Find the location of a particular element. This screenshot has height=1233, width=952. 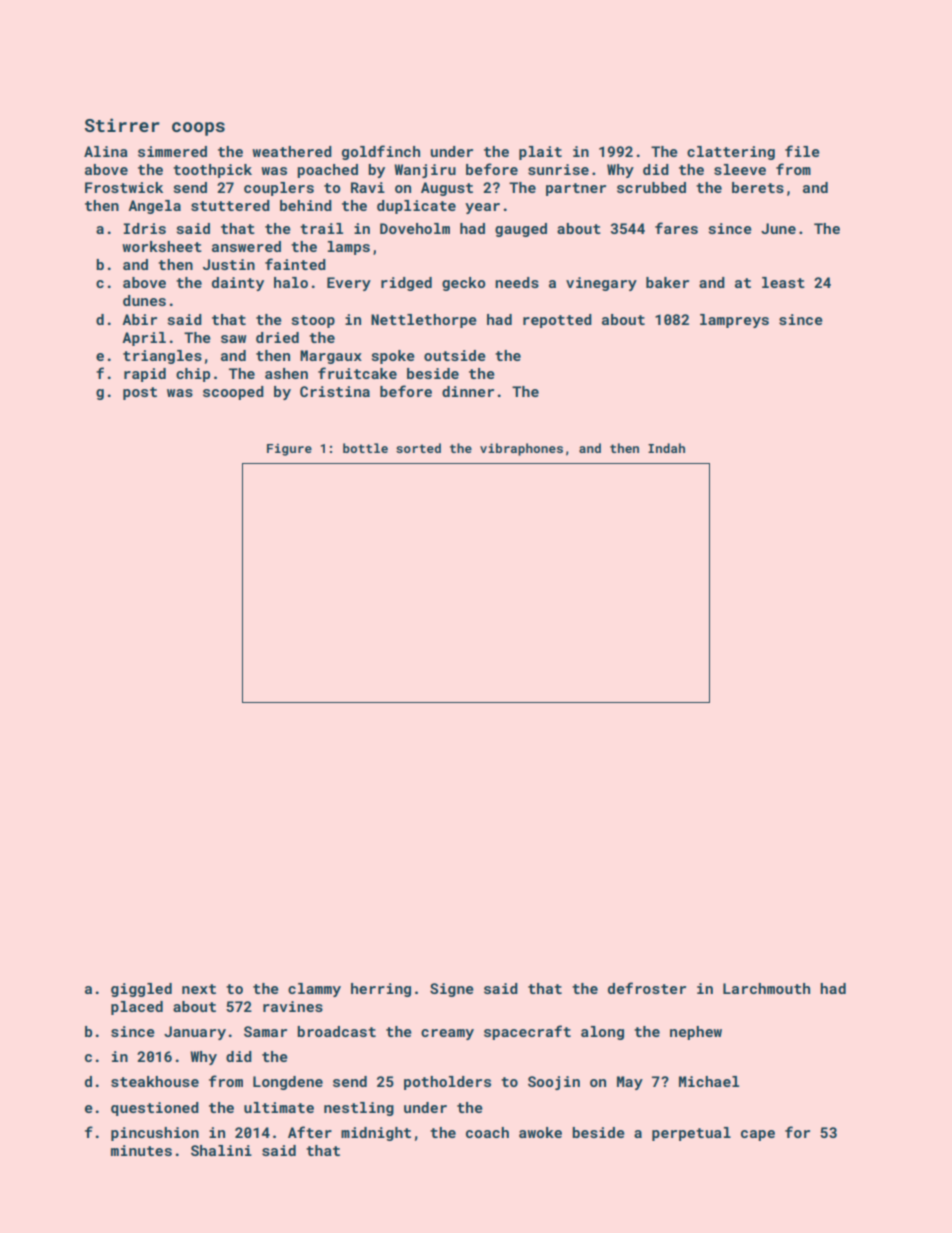

file is located at coordinates (802, 151).
